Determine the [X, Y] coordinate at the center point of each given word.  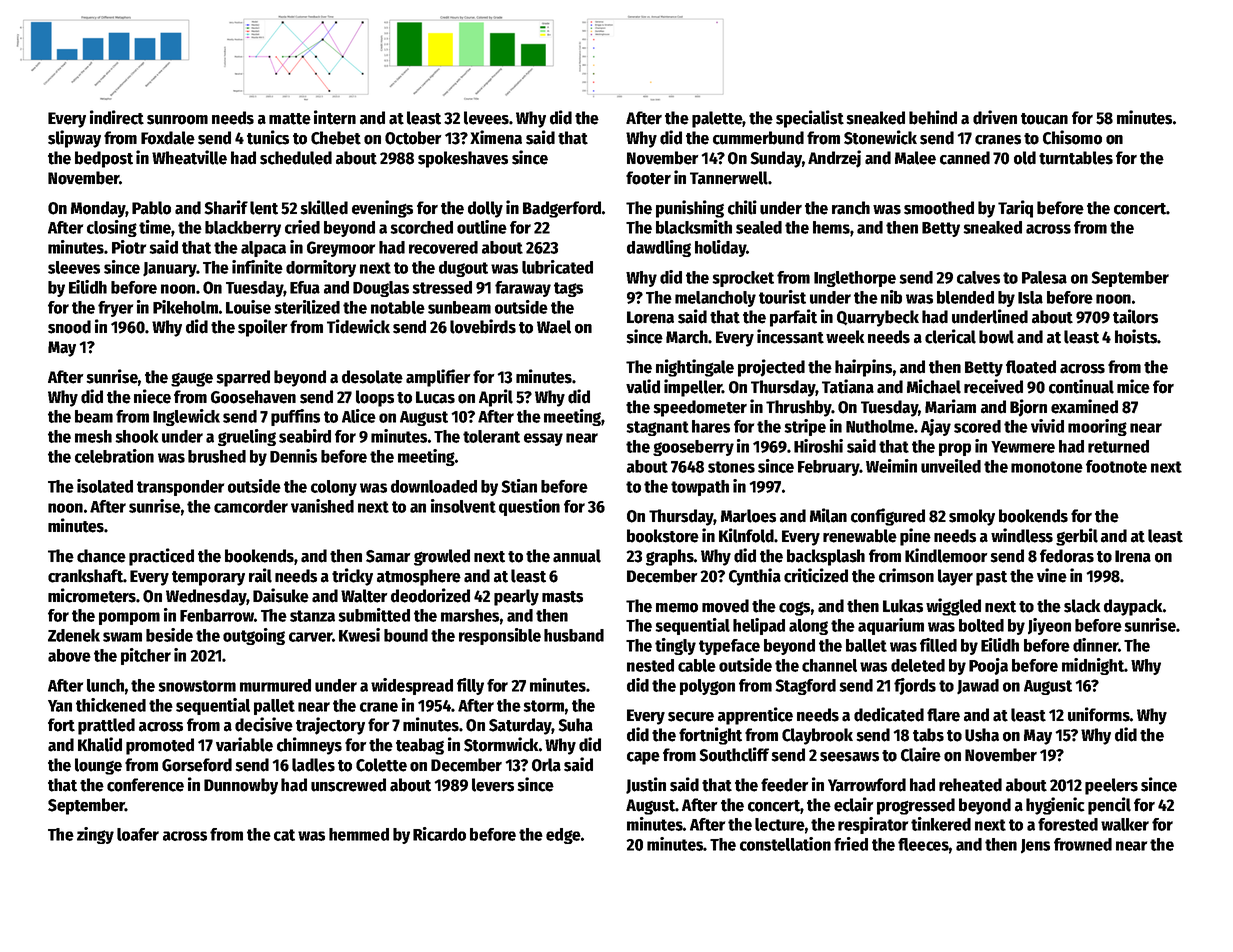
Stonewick [880, 137]
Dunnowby [241, 786]
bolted [981, 625]
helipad [759, 626]
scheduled [296, 158]
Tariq [1015, 209]
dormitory [321, 268]
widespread [412, 686]
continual [1081, 386]
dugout [463, 269]
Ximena [496, 137]
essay [543, 439]
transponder [180, 488]
